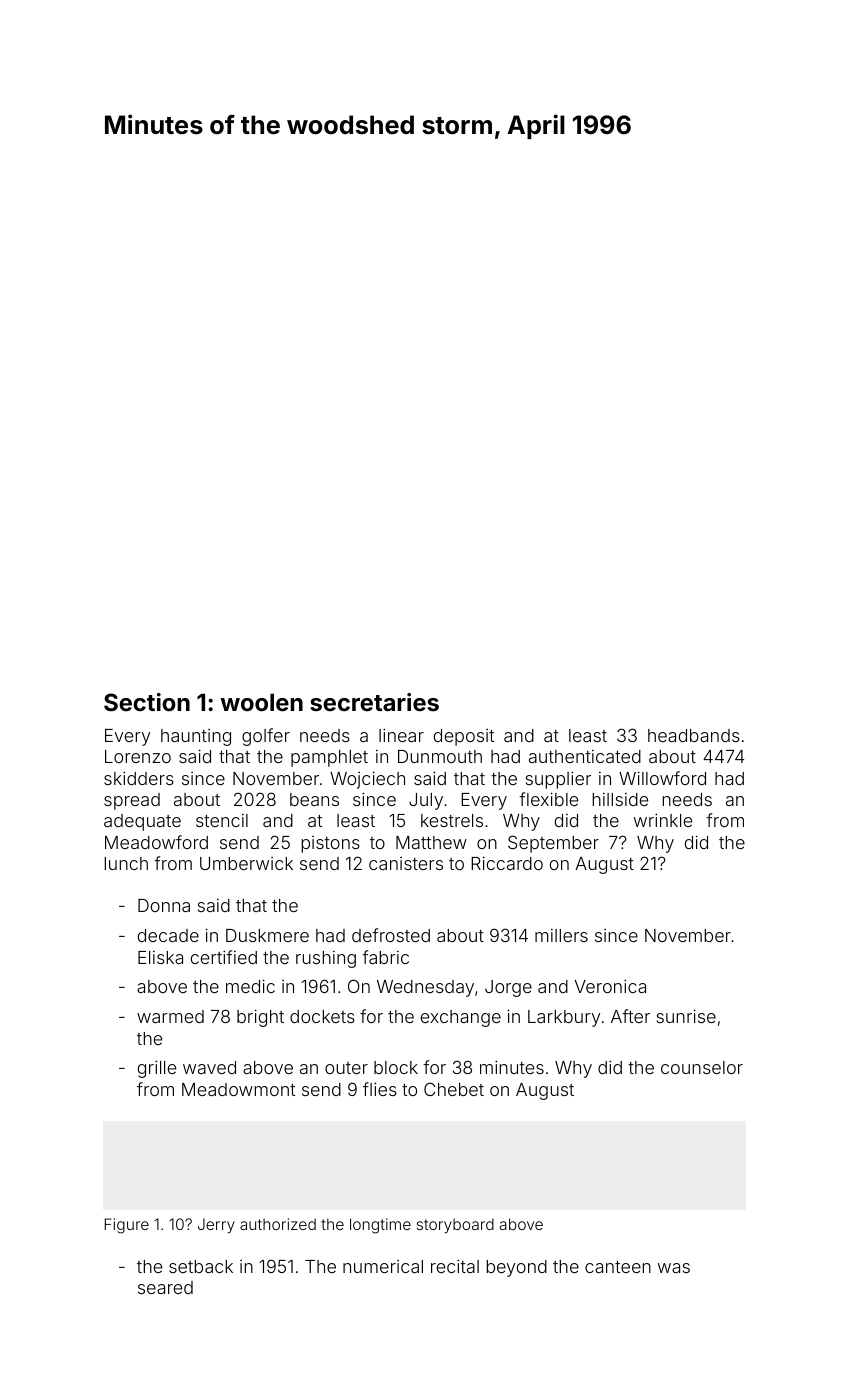 The height and width of the screenshot is (1400, 849). I want to click on Matthew, so click(431, 842).
